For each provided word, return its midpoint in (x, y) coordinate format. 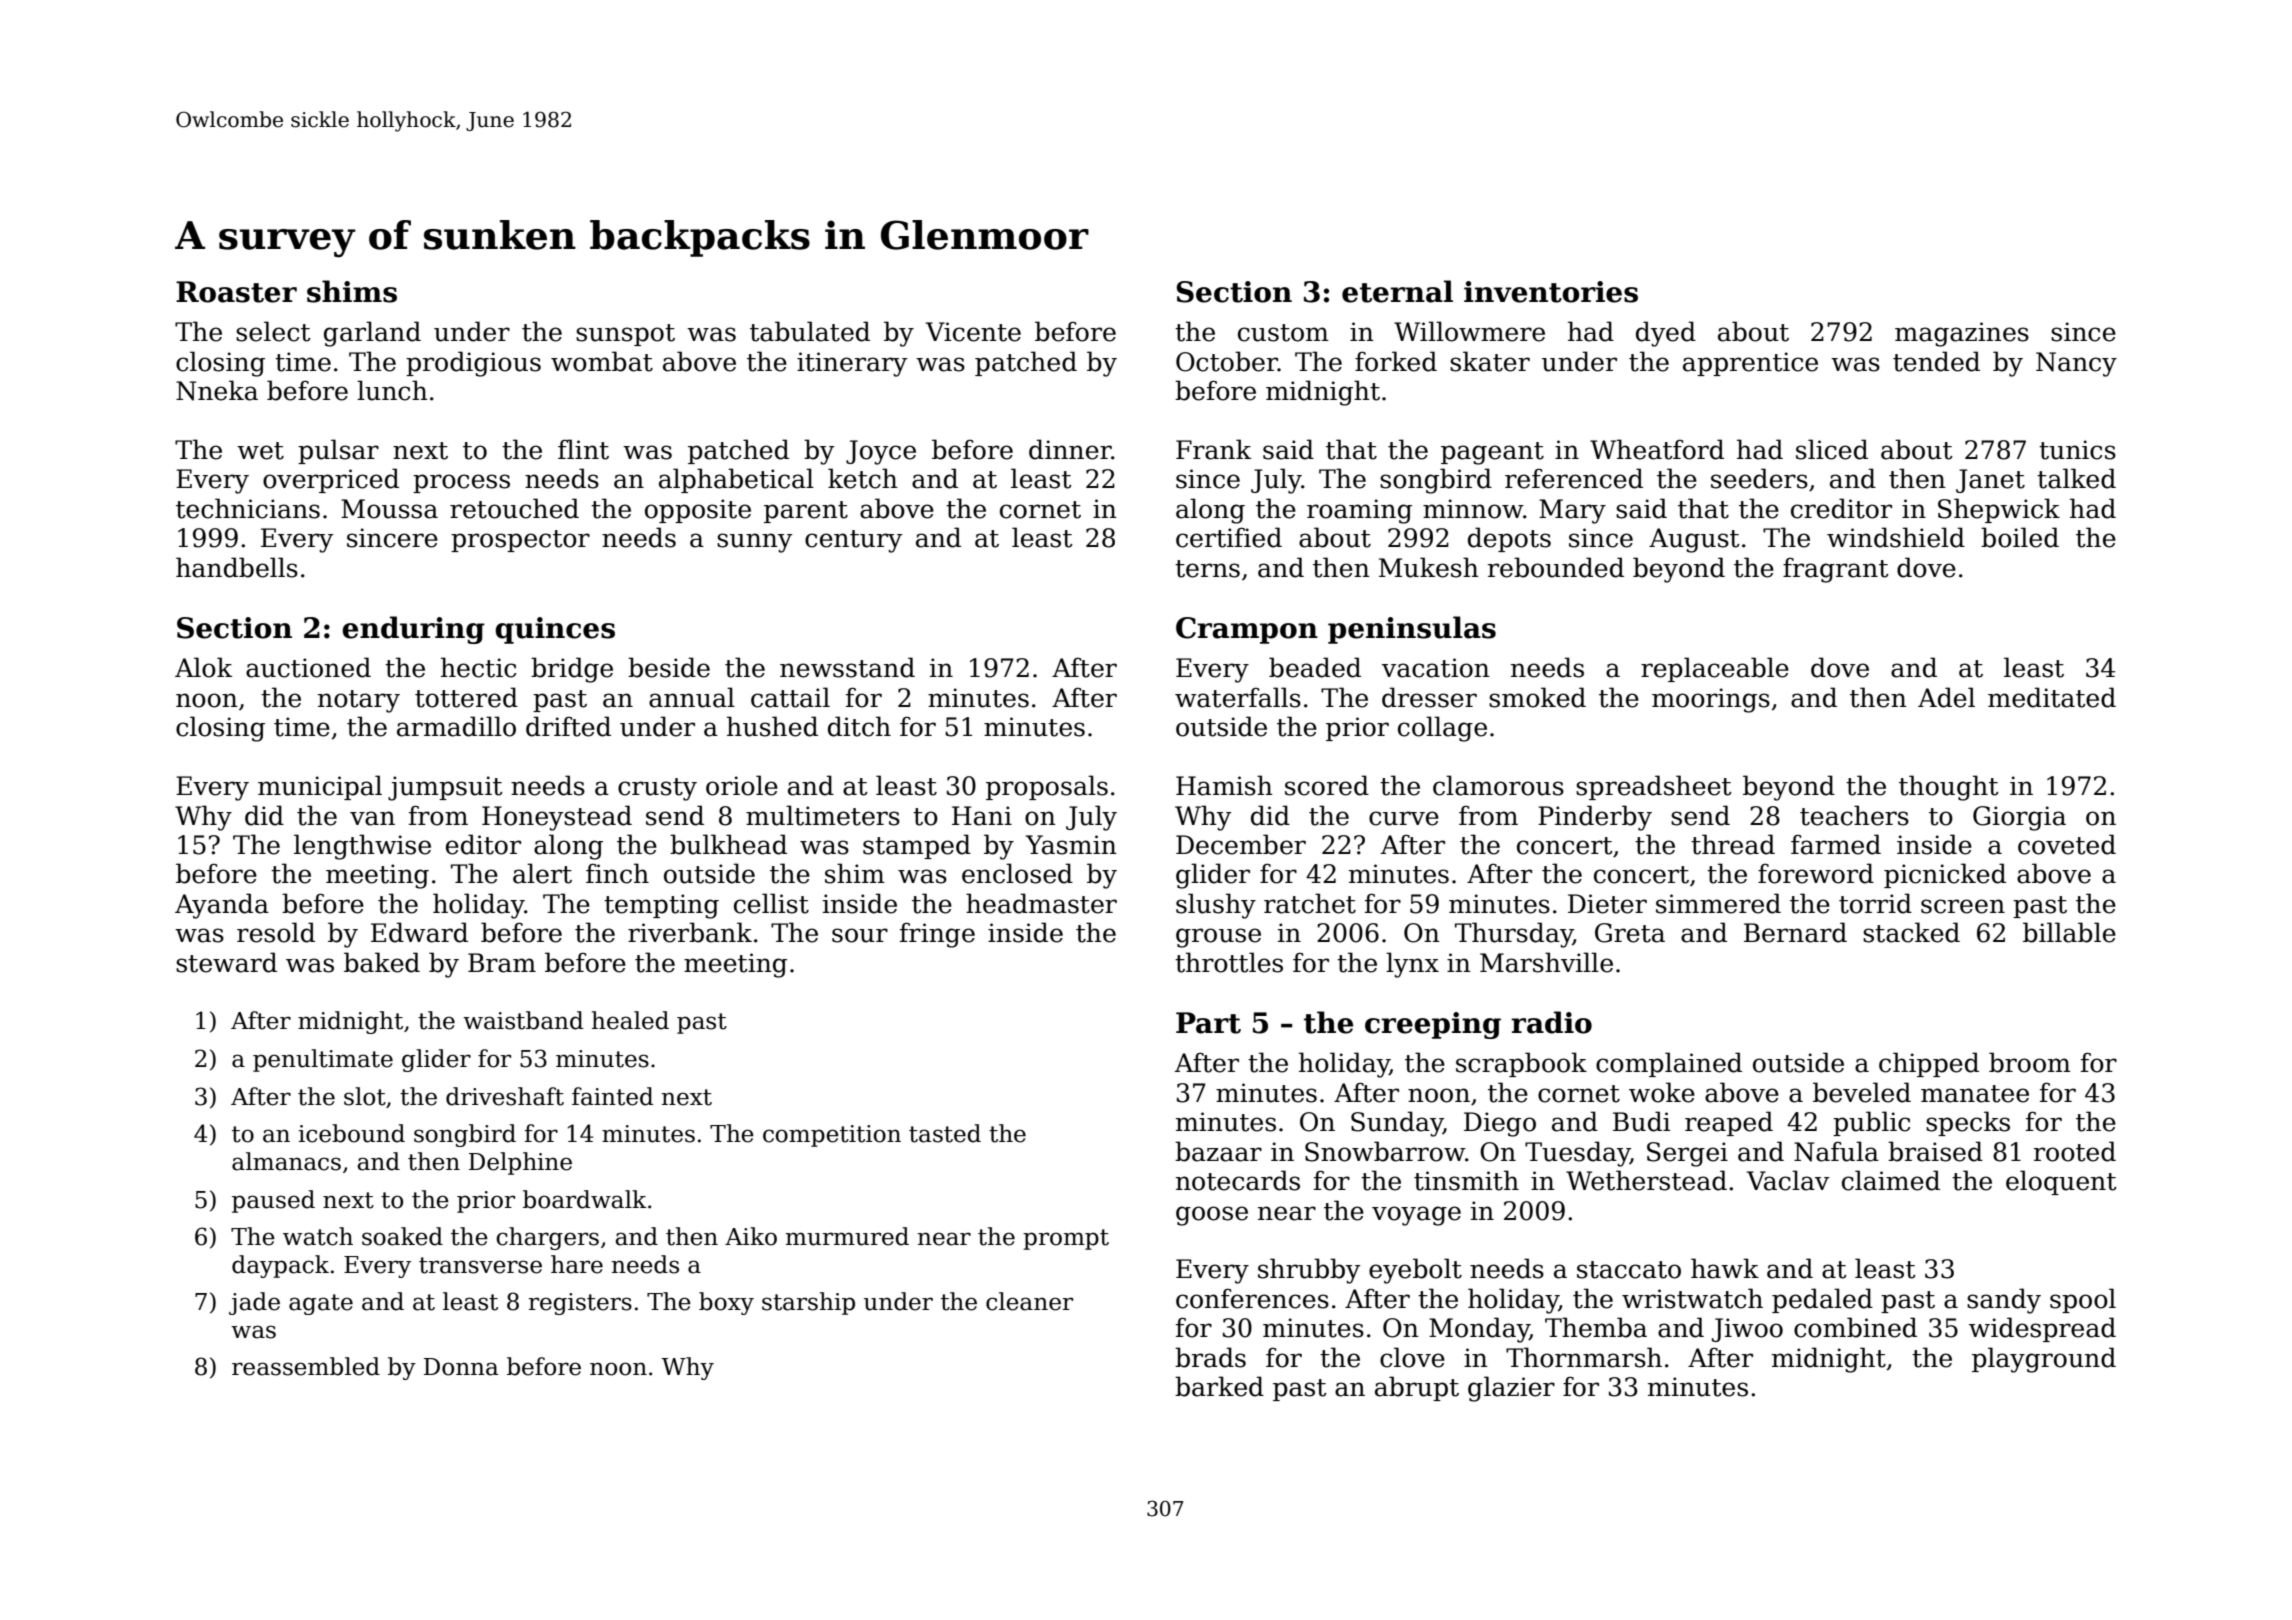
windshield (1896, 537)
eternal (1397, 291)
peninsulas (1412, 630)
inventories (1551, 292)
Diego (1500, 1124)
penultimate (323, 1060)
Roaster (236, 292)
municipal (320, 787)
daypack (280, 1266)
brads (1210, 1357)
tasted (945, 1133)
